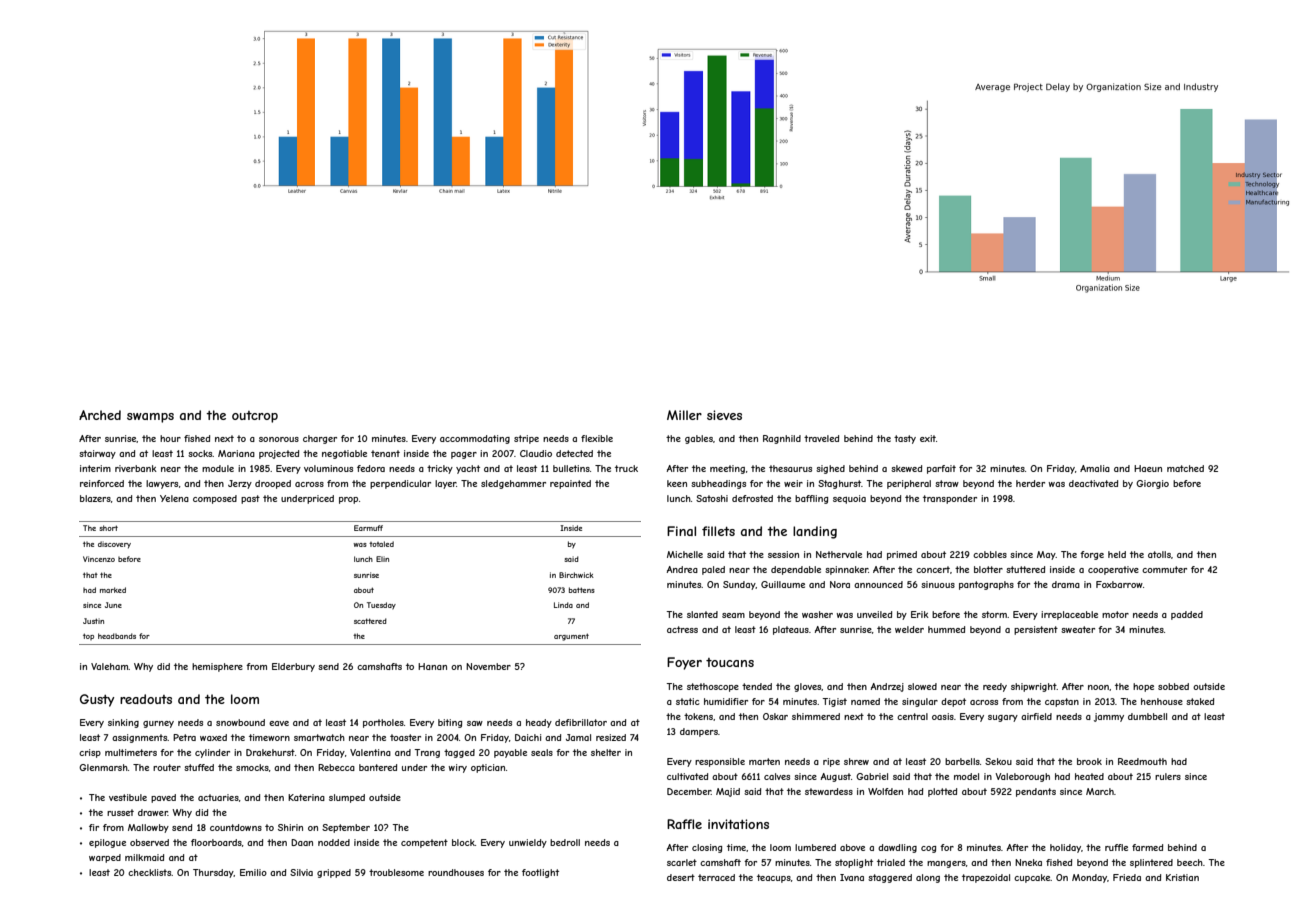 This screenshot has height=924, width=1308. I want to click on deactivated, so click(1093, 483).
